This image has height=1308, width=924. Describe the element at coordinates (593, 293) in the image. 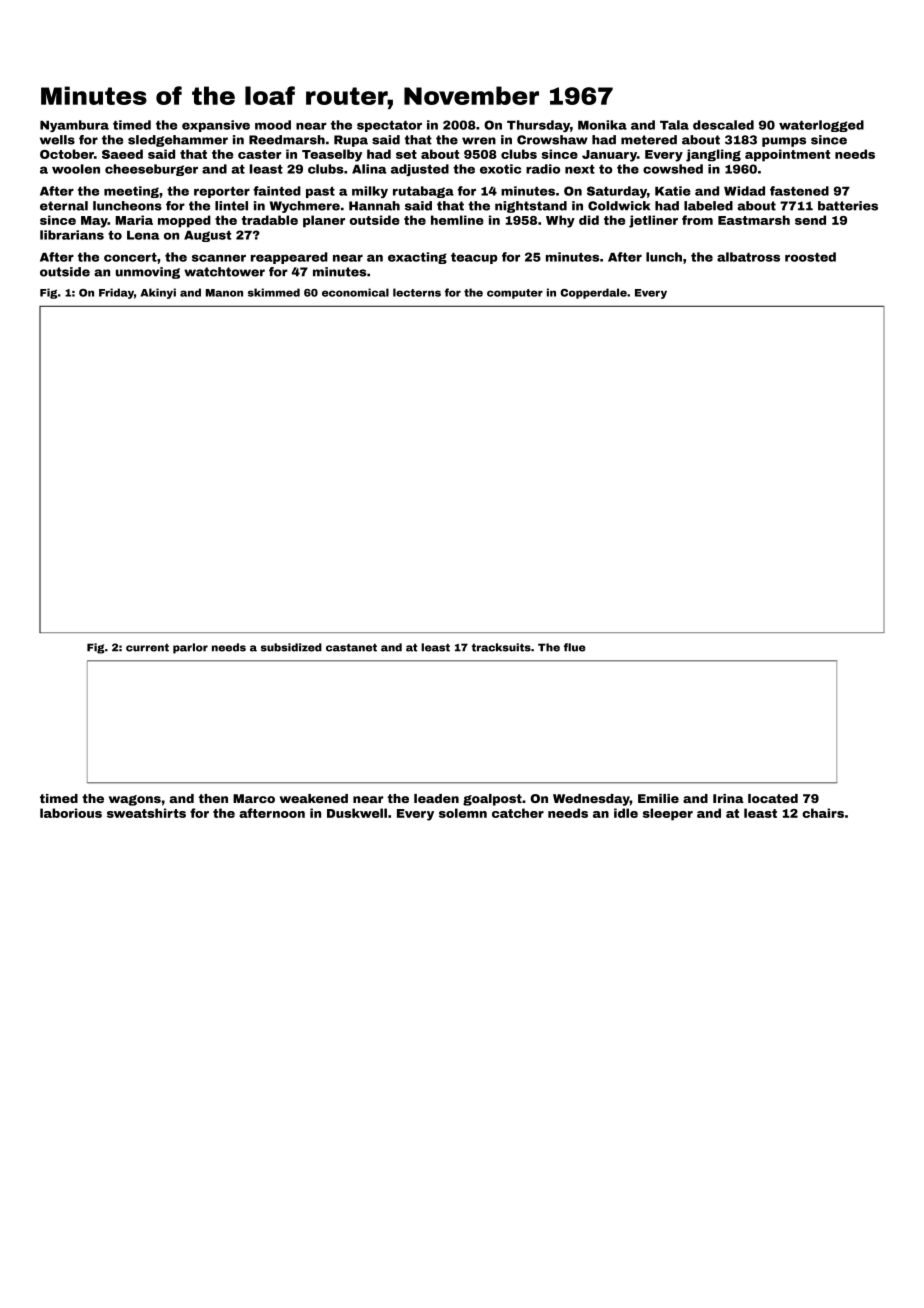

I see `Copperdale` at that location.
